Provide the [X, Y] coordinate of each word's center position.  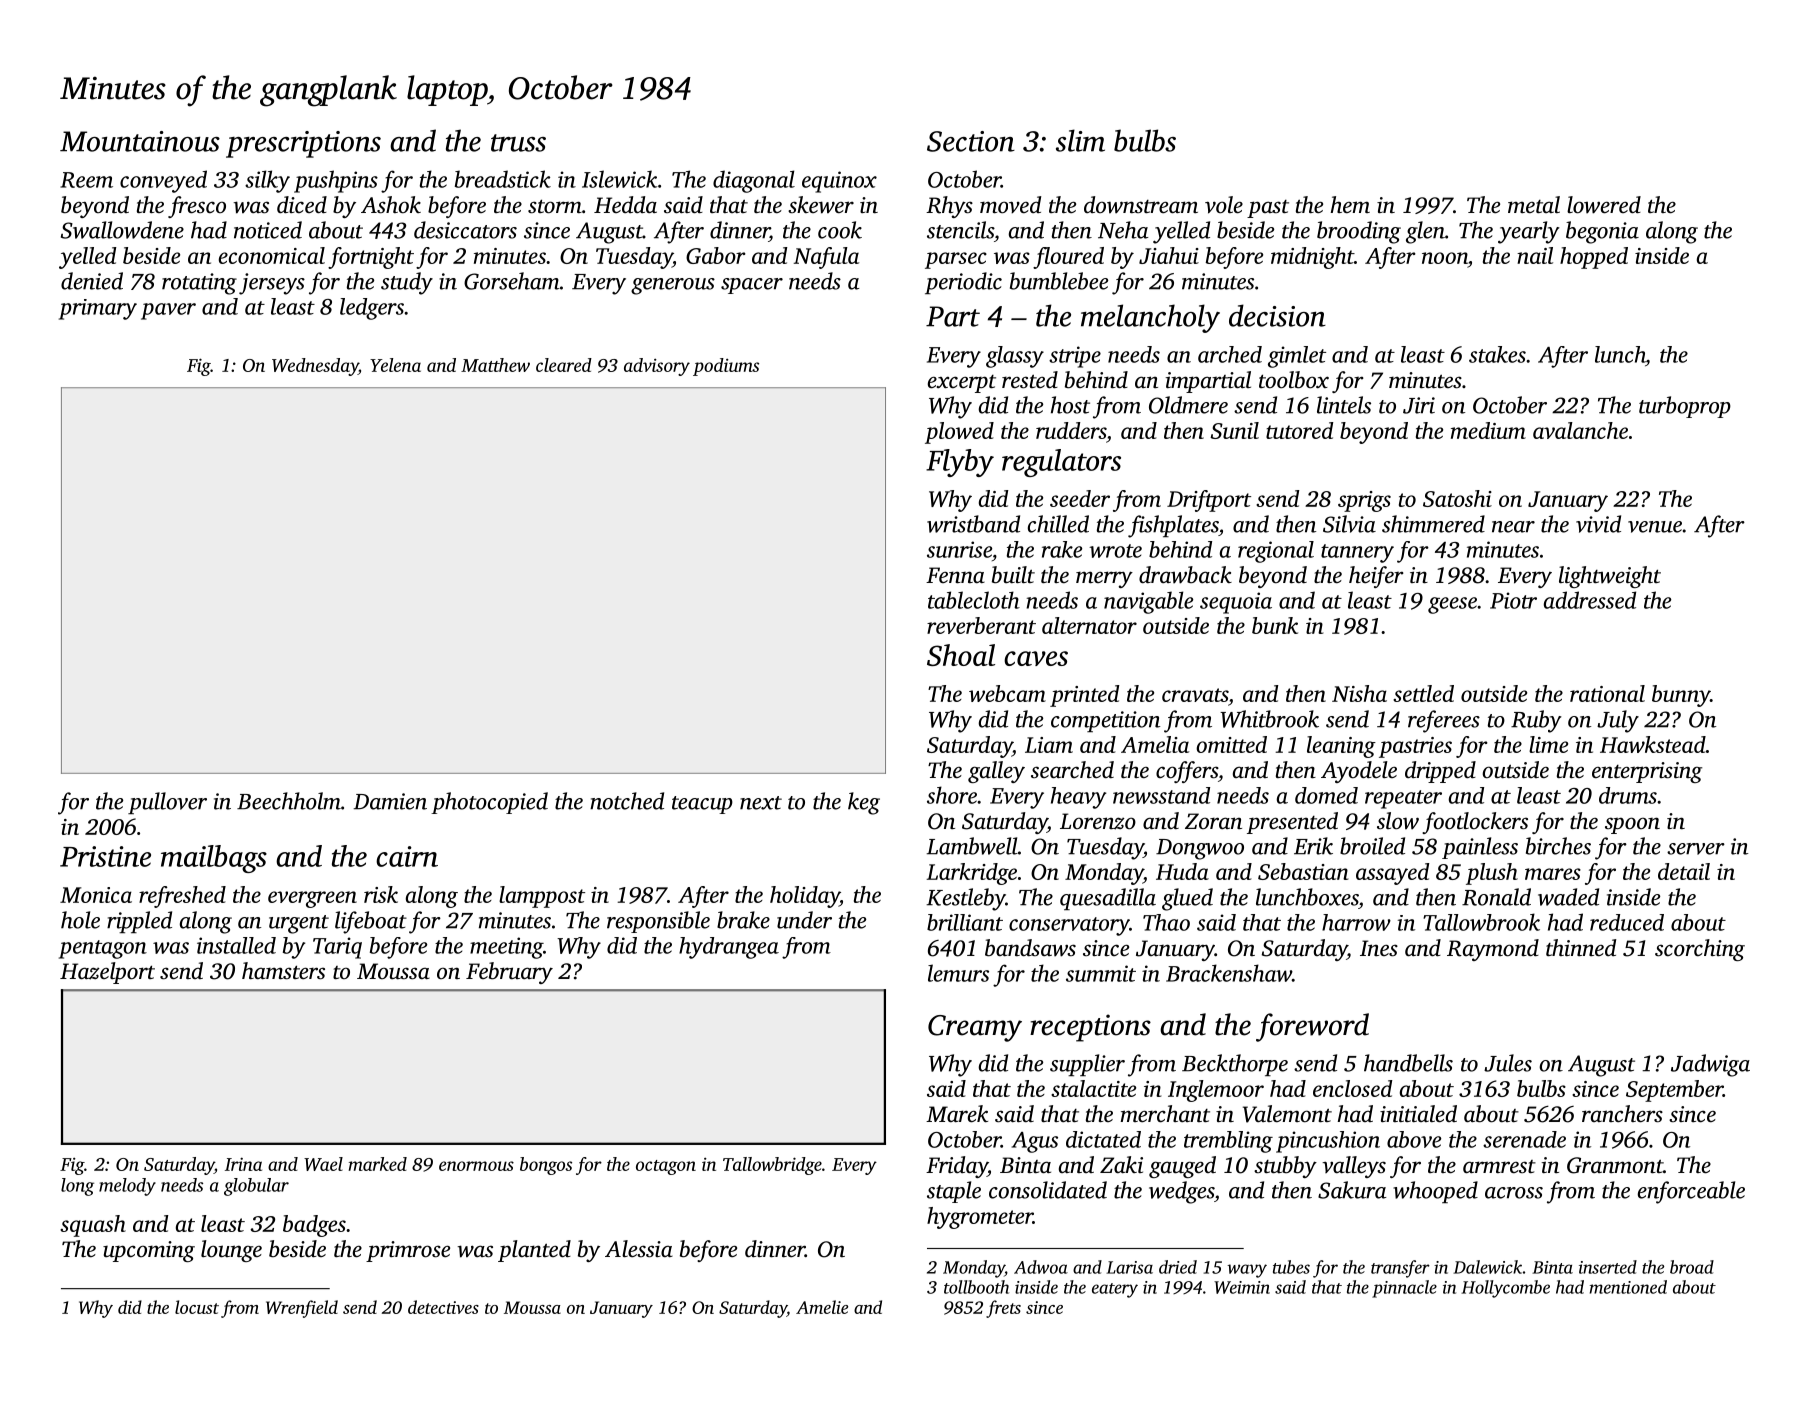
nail [1535, 255]
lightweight [1610, 577]
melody [127, 1187]
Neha [1123, 230]
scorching [1700, 950]
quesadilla [1108, 899]
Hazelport [107, 973]
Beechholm [289, 801]
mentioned [1628, 1287]
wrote [1115, 551]
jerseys [272, 284]
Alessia [639, 1249]
